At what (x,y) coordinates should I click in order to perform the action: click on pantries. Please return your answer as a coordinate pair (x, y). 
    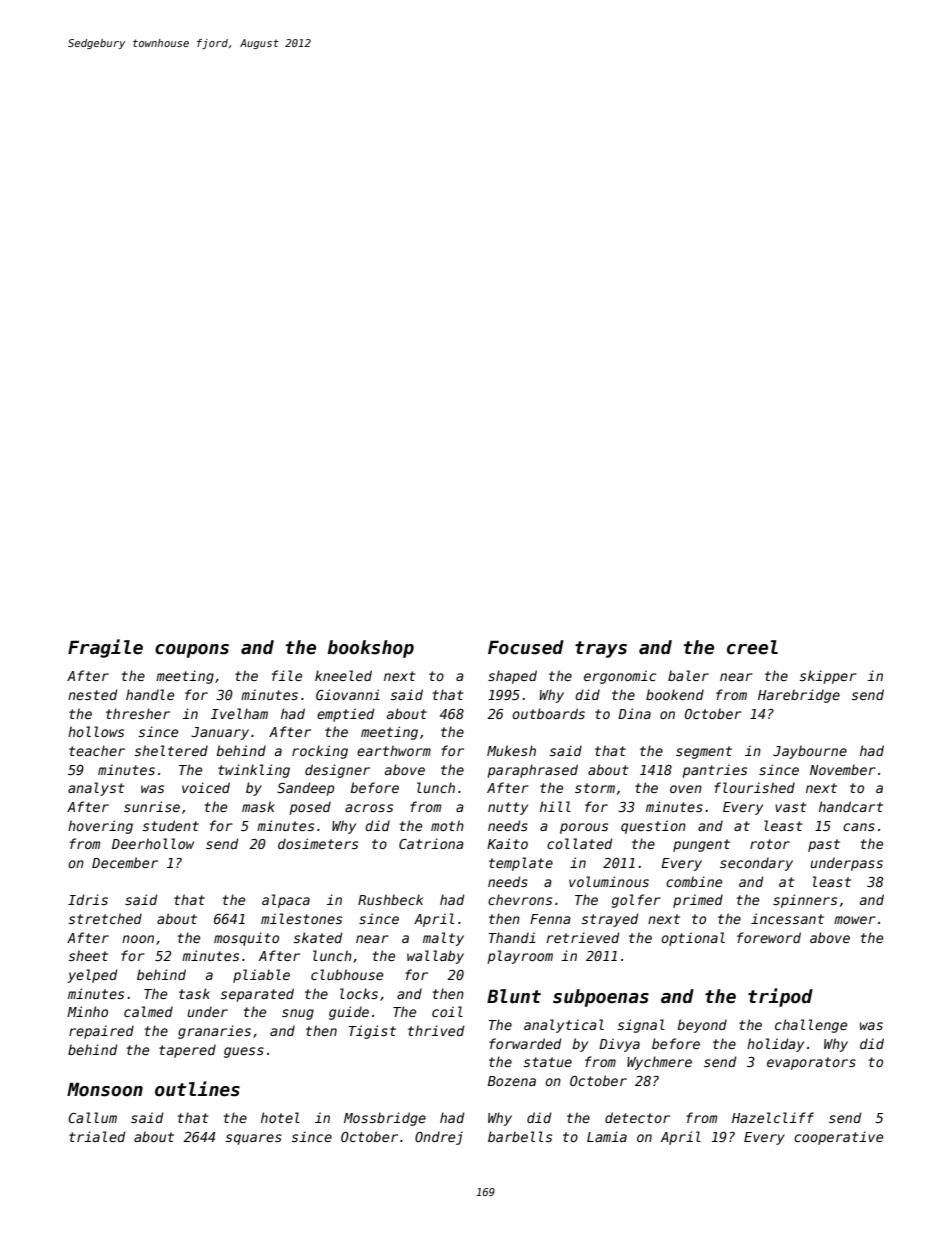
    Looking at the image, I should click on (714, 771).
